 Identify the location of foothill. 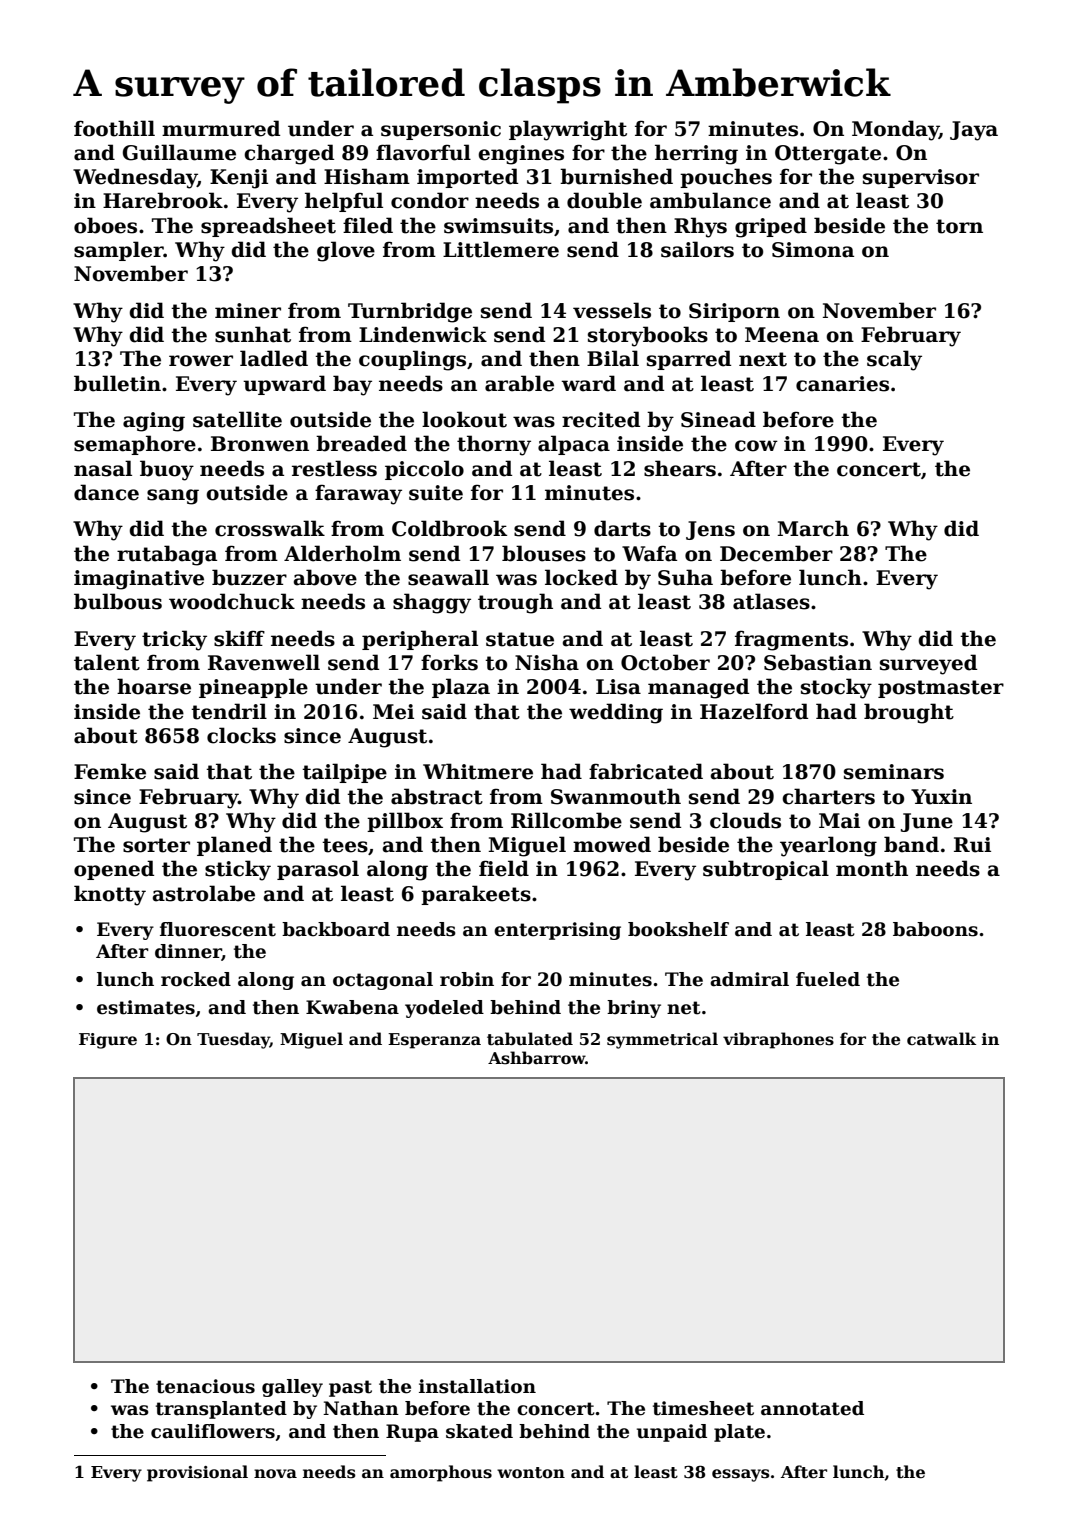
(114, 128).
